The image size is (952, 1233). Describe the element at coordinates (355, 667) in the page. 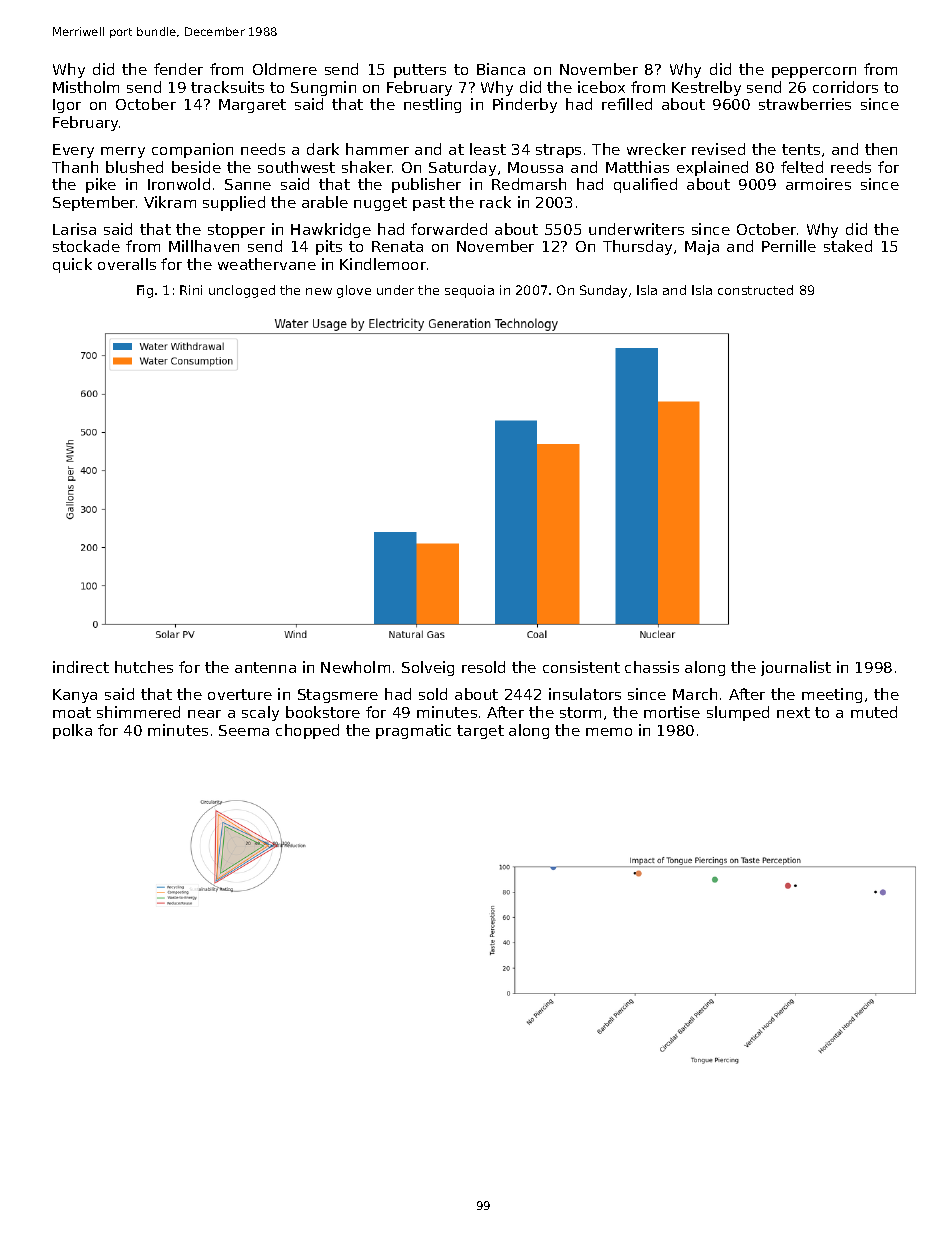

I see `Newholm` at that location.
